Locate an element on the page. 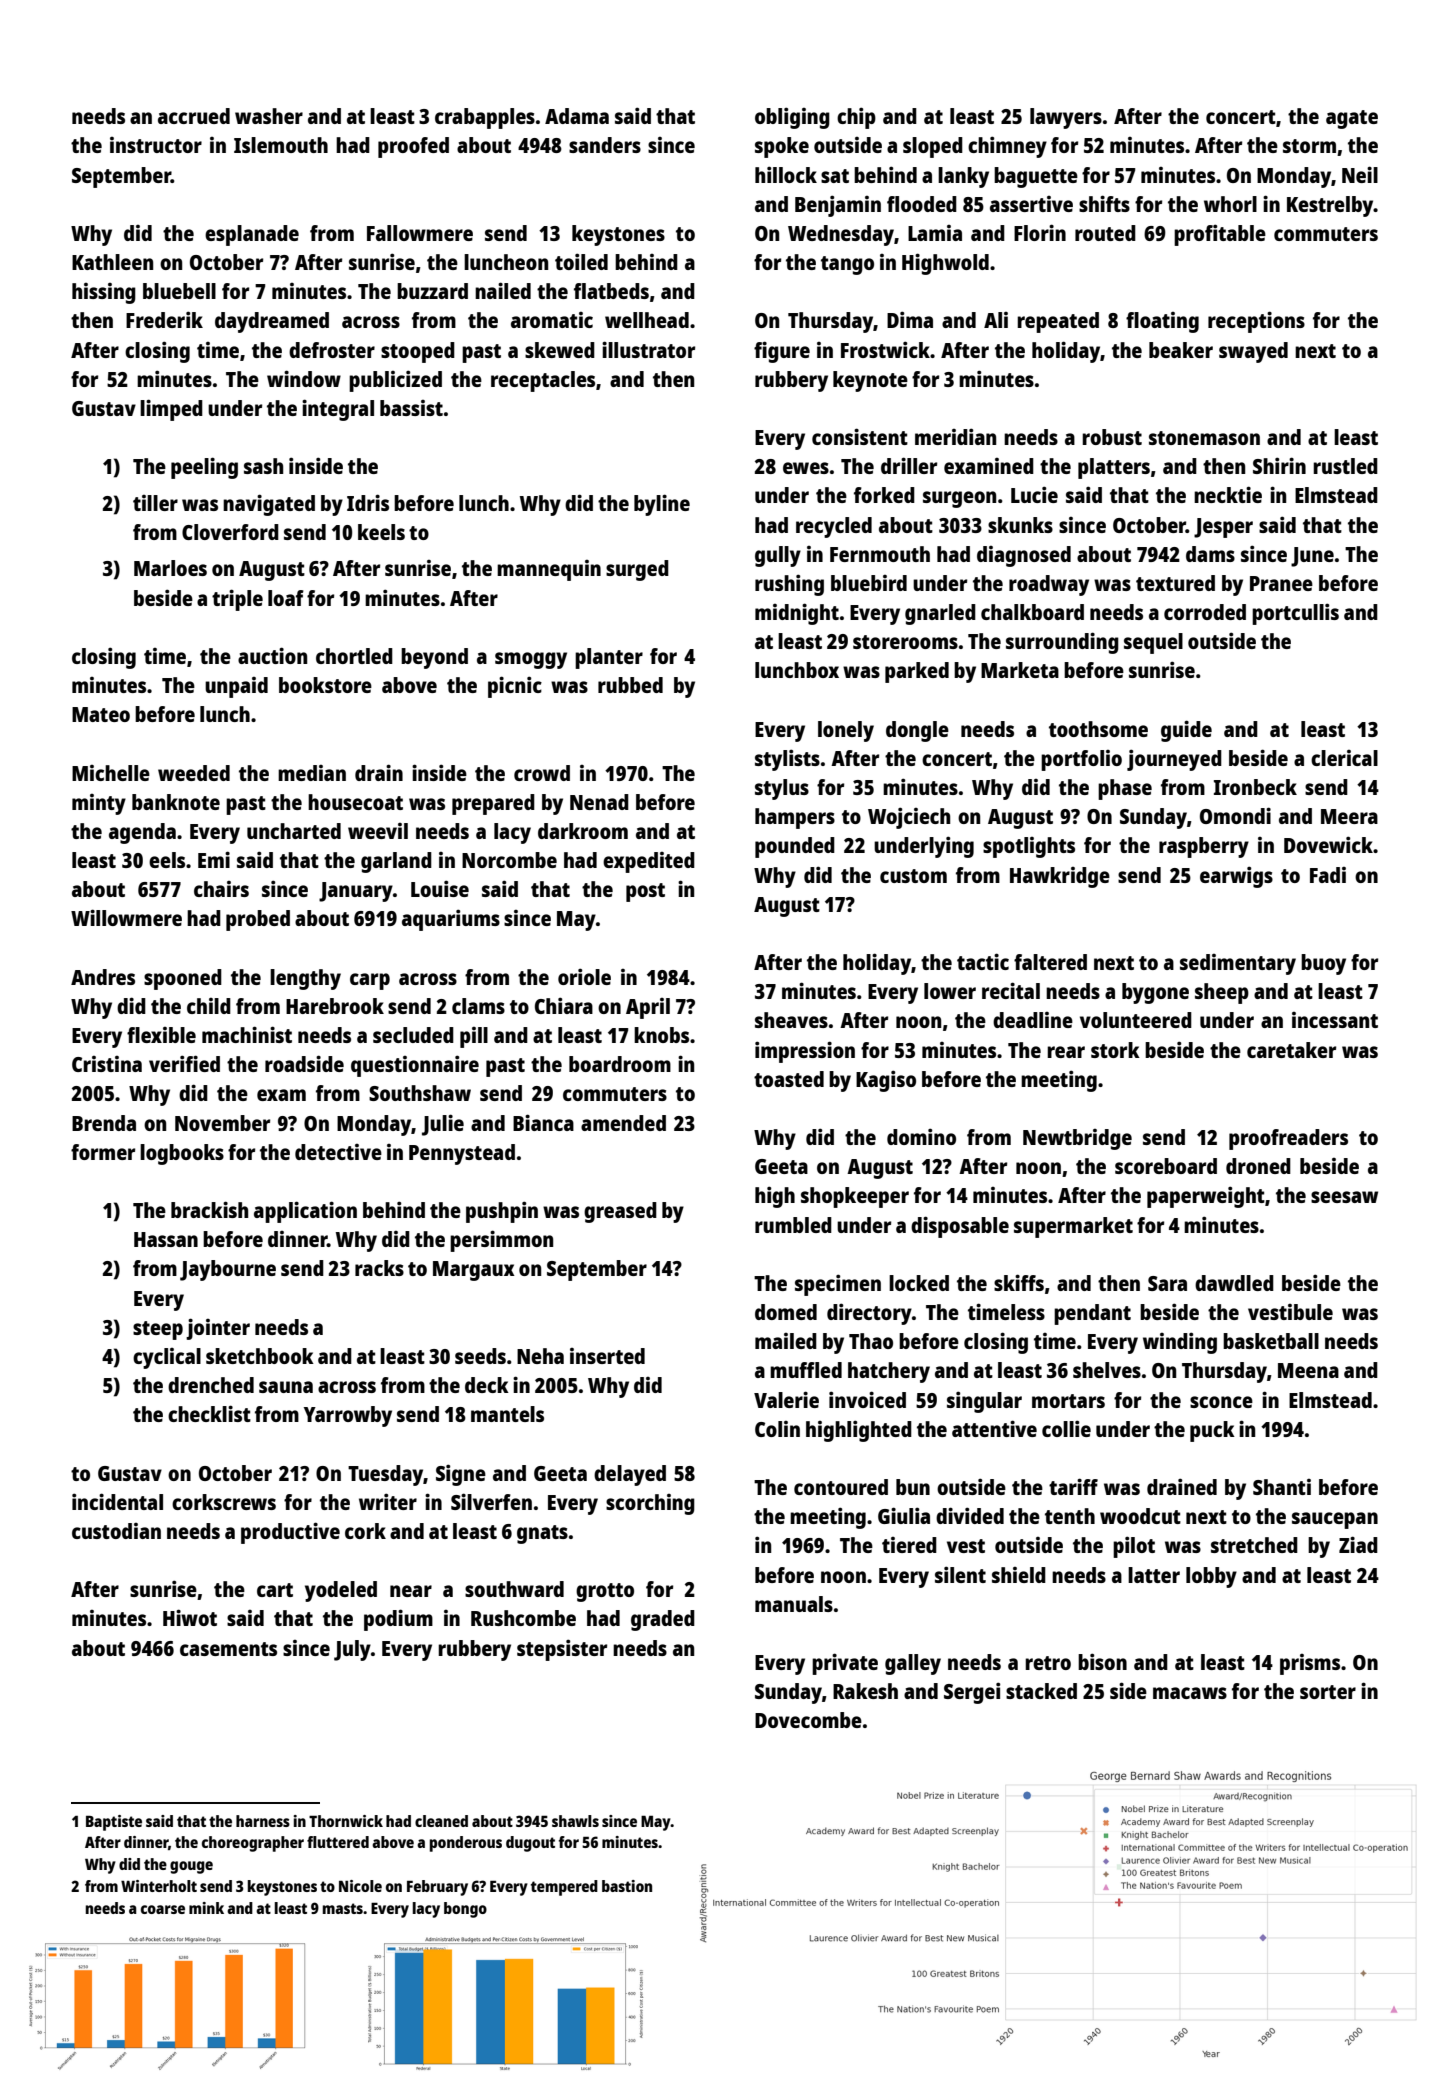 The image size is (1450, 2100). toasted is located at coordinates (789, 1079).
